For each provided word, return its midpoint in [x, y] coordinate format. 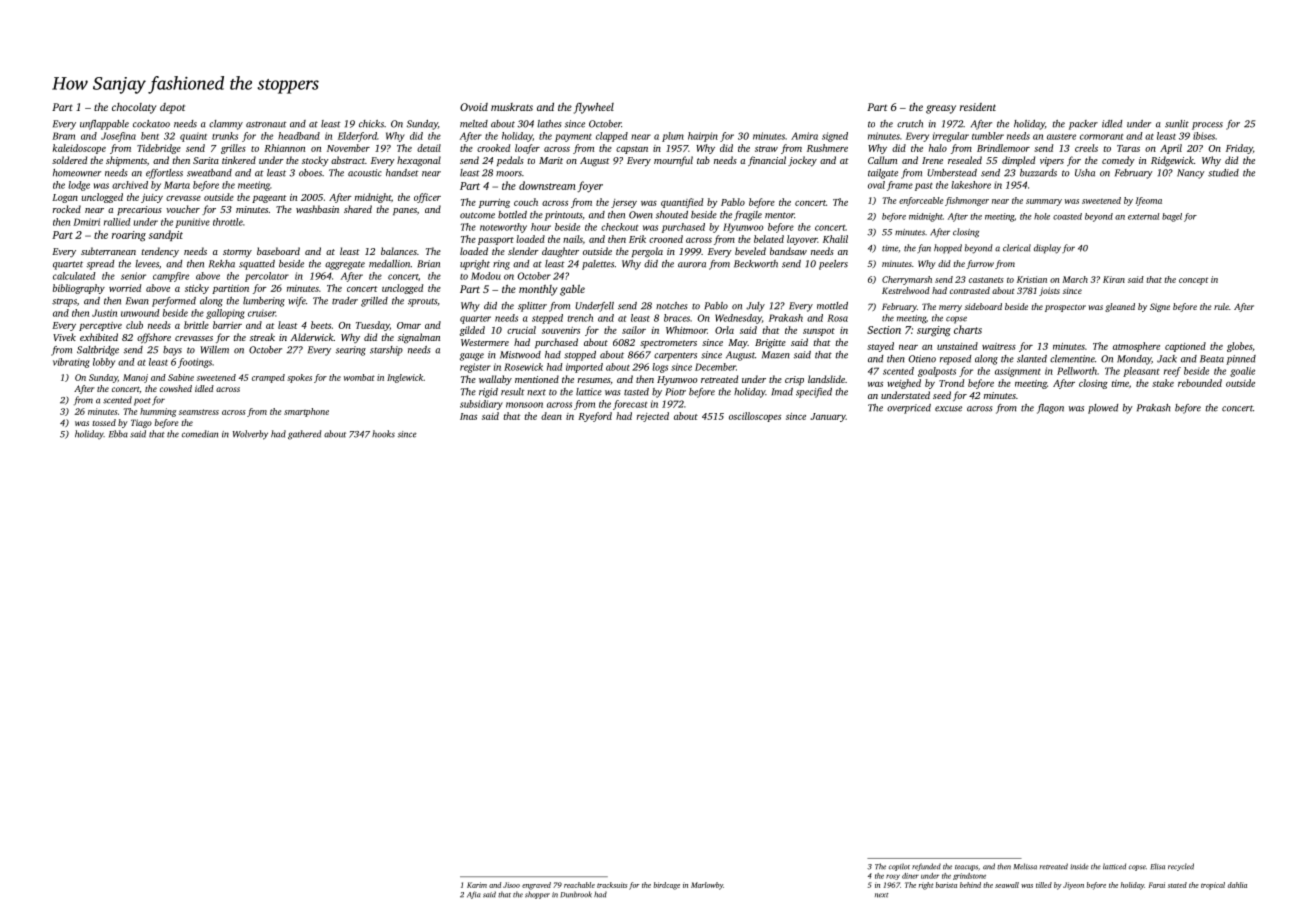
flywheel [594, 108]
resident [978, 107]
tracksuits [612, 885]
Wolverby [250, 435]
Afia [474, 895]
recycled [1181, 867]
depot [172, 108]
